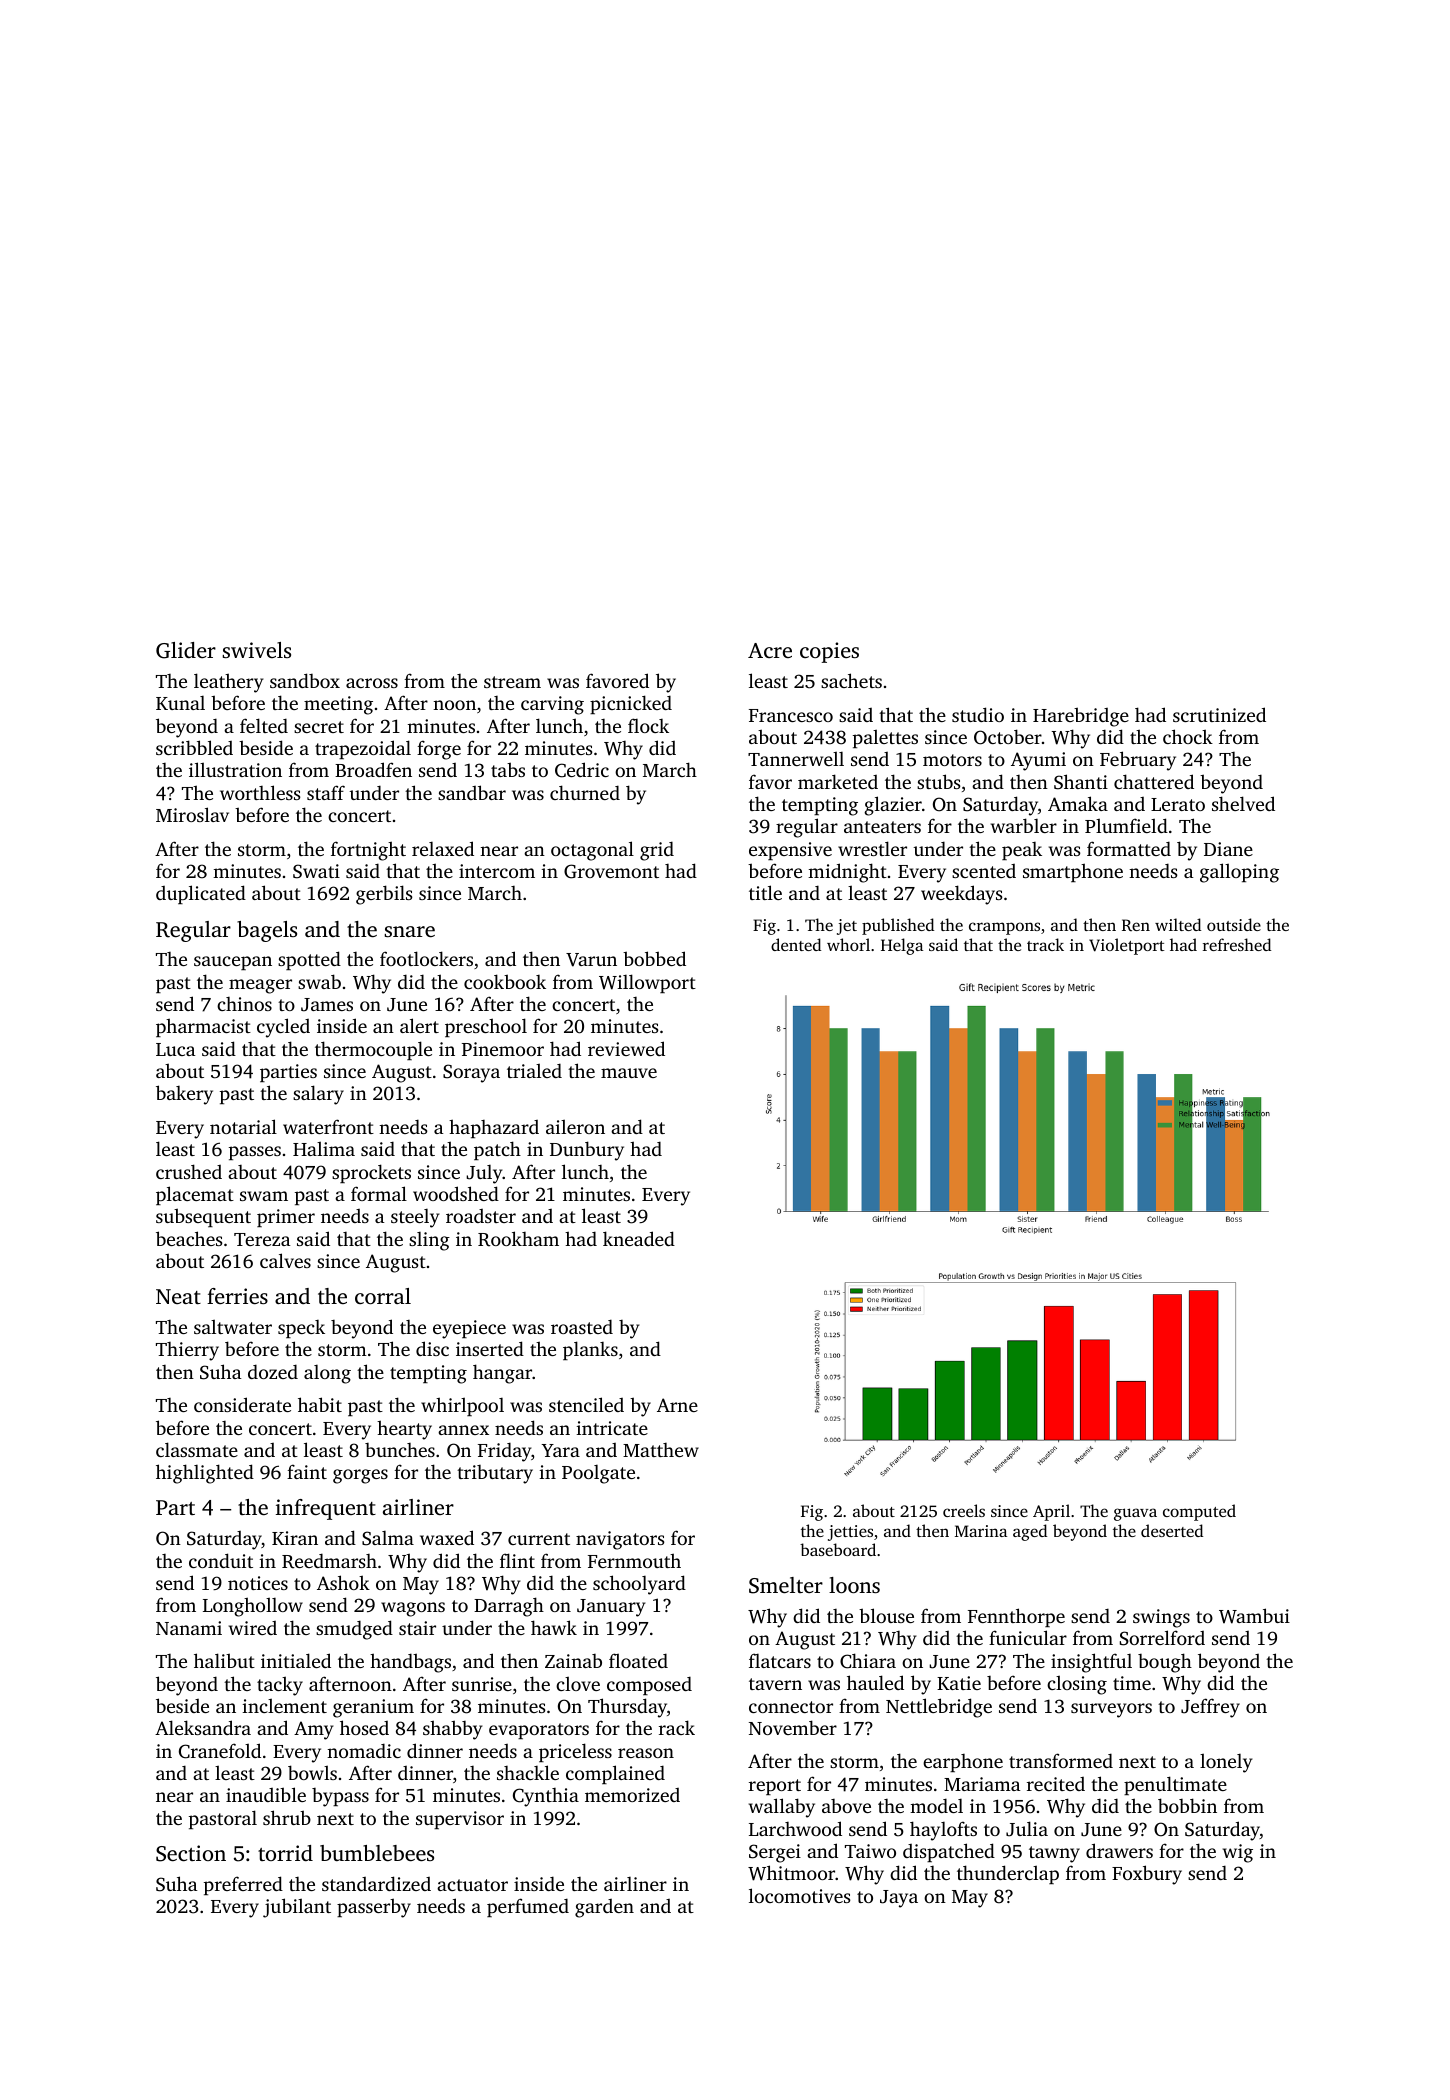 The height and width of the page is (2100, 1450). Describe the element at coordinates (964, 1510) in the page. I see `creels` at that location.
